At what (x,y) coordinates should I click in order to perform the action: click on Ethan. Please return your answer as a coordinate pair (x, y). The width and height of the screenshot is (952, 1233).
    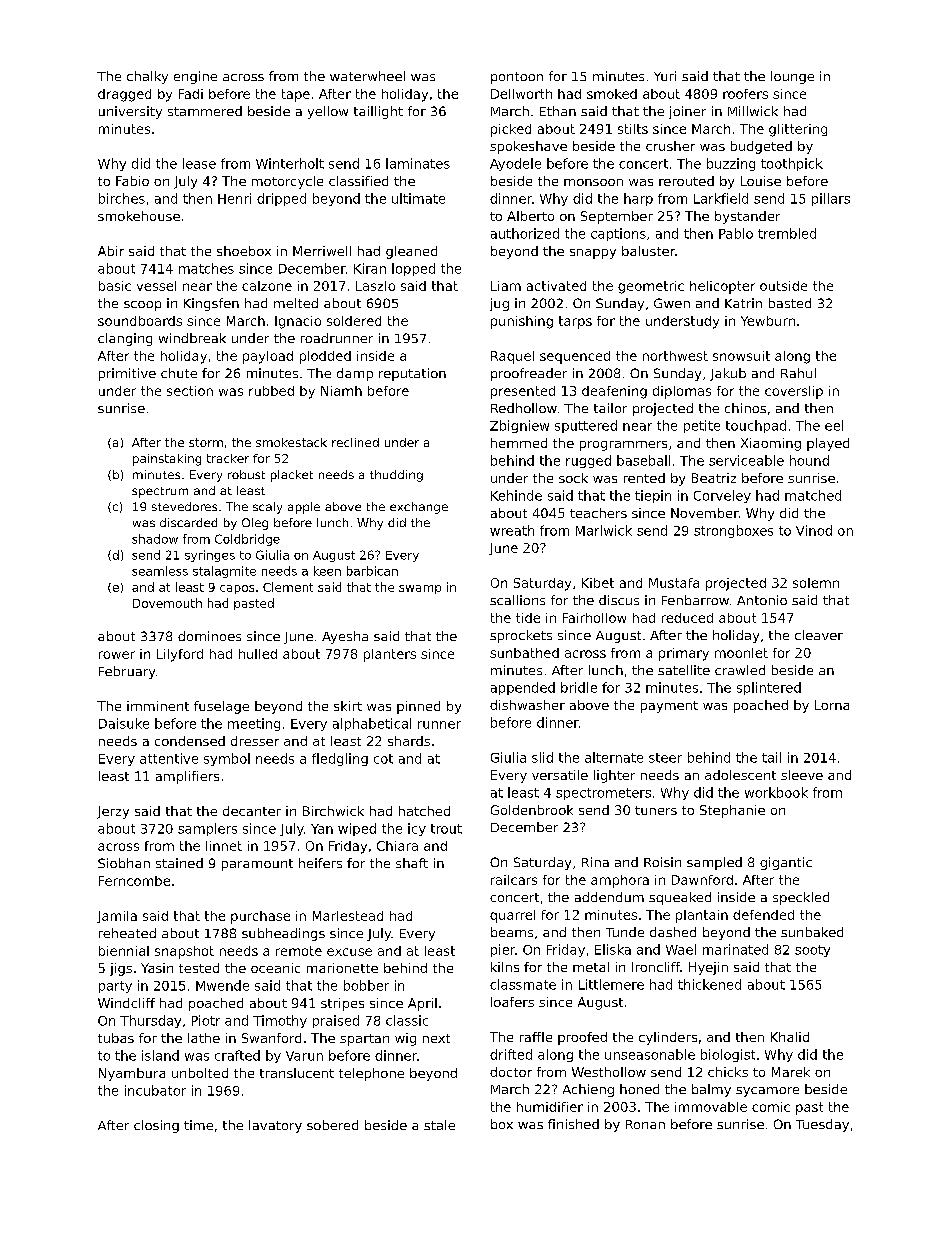
    Looking at the image, I should click on (558, 111).
